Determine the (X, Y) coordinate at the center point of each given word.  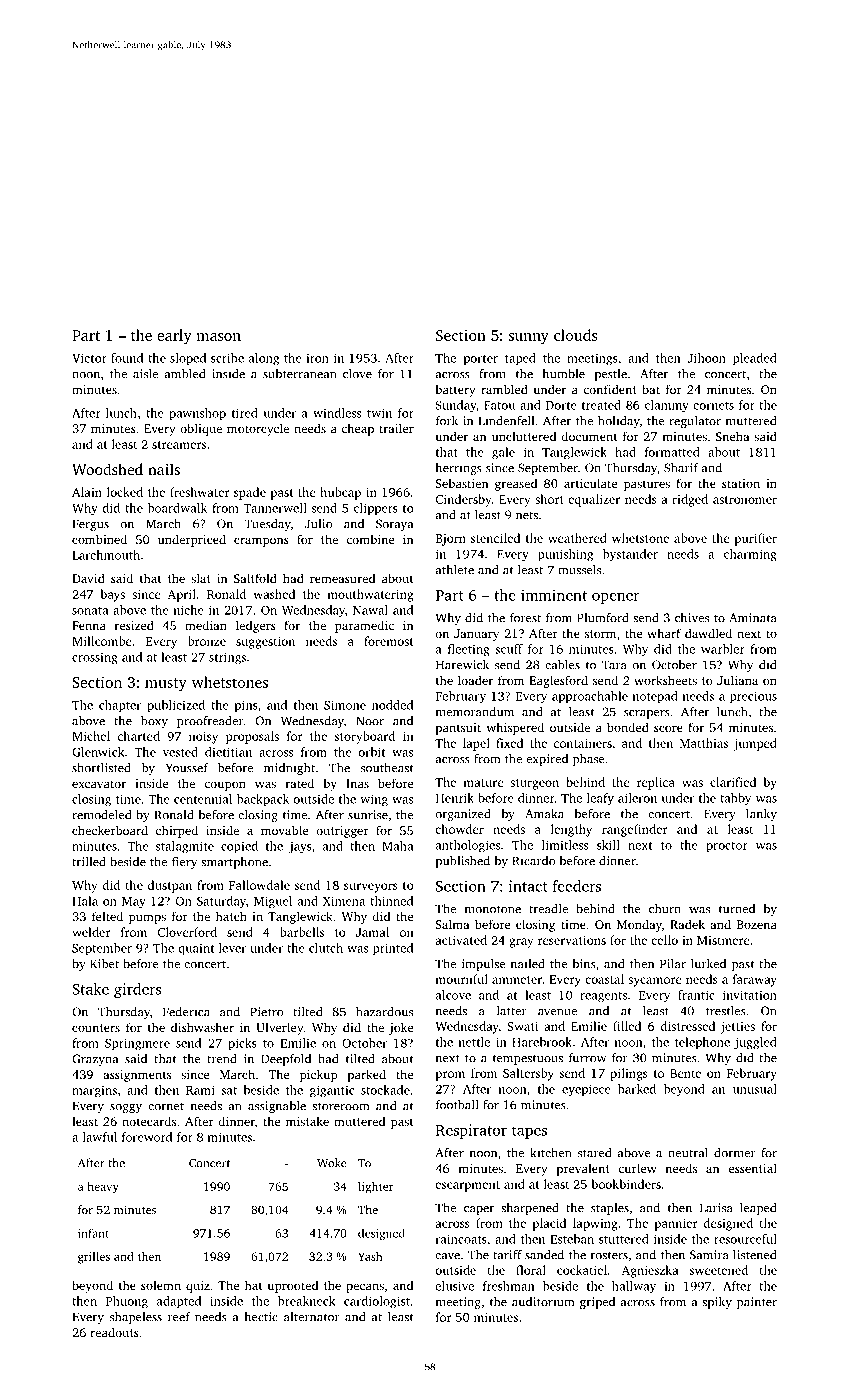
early (174, 336)
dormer (735, 1153)
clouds (575, 335)
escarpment (467, 1186)
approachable (590, 697)
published (463, 862)
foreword (147, 1137)
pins (246, 706)
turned (737, 909)
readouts (114, 1332)
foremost (389, 641)
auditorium (543, 1302)
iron (317, 358)
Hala (85, 901)
